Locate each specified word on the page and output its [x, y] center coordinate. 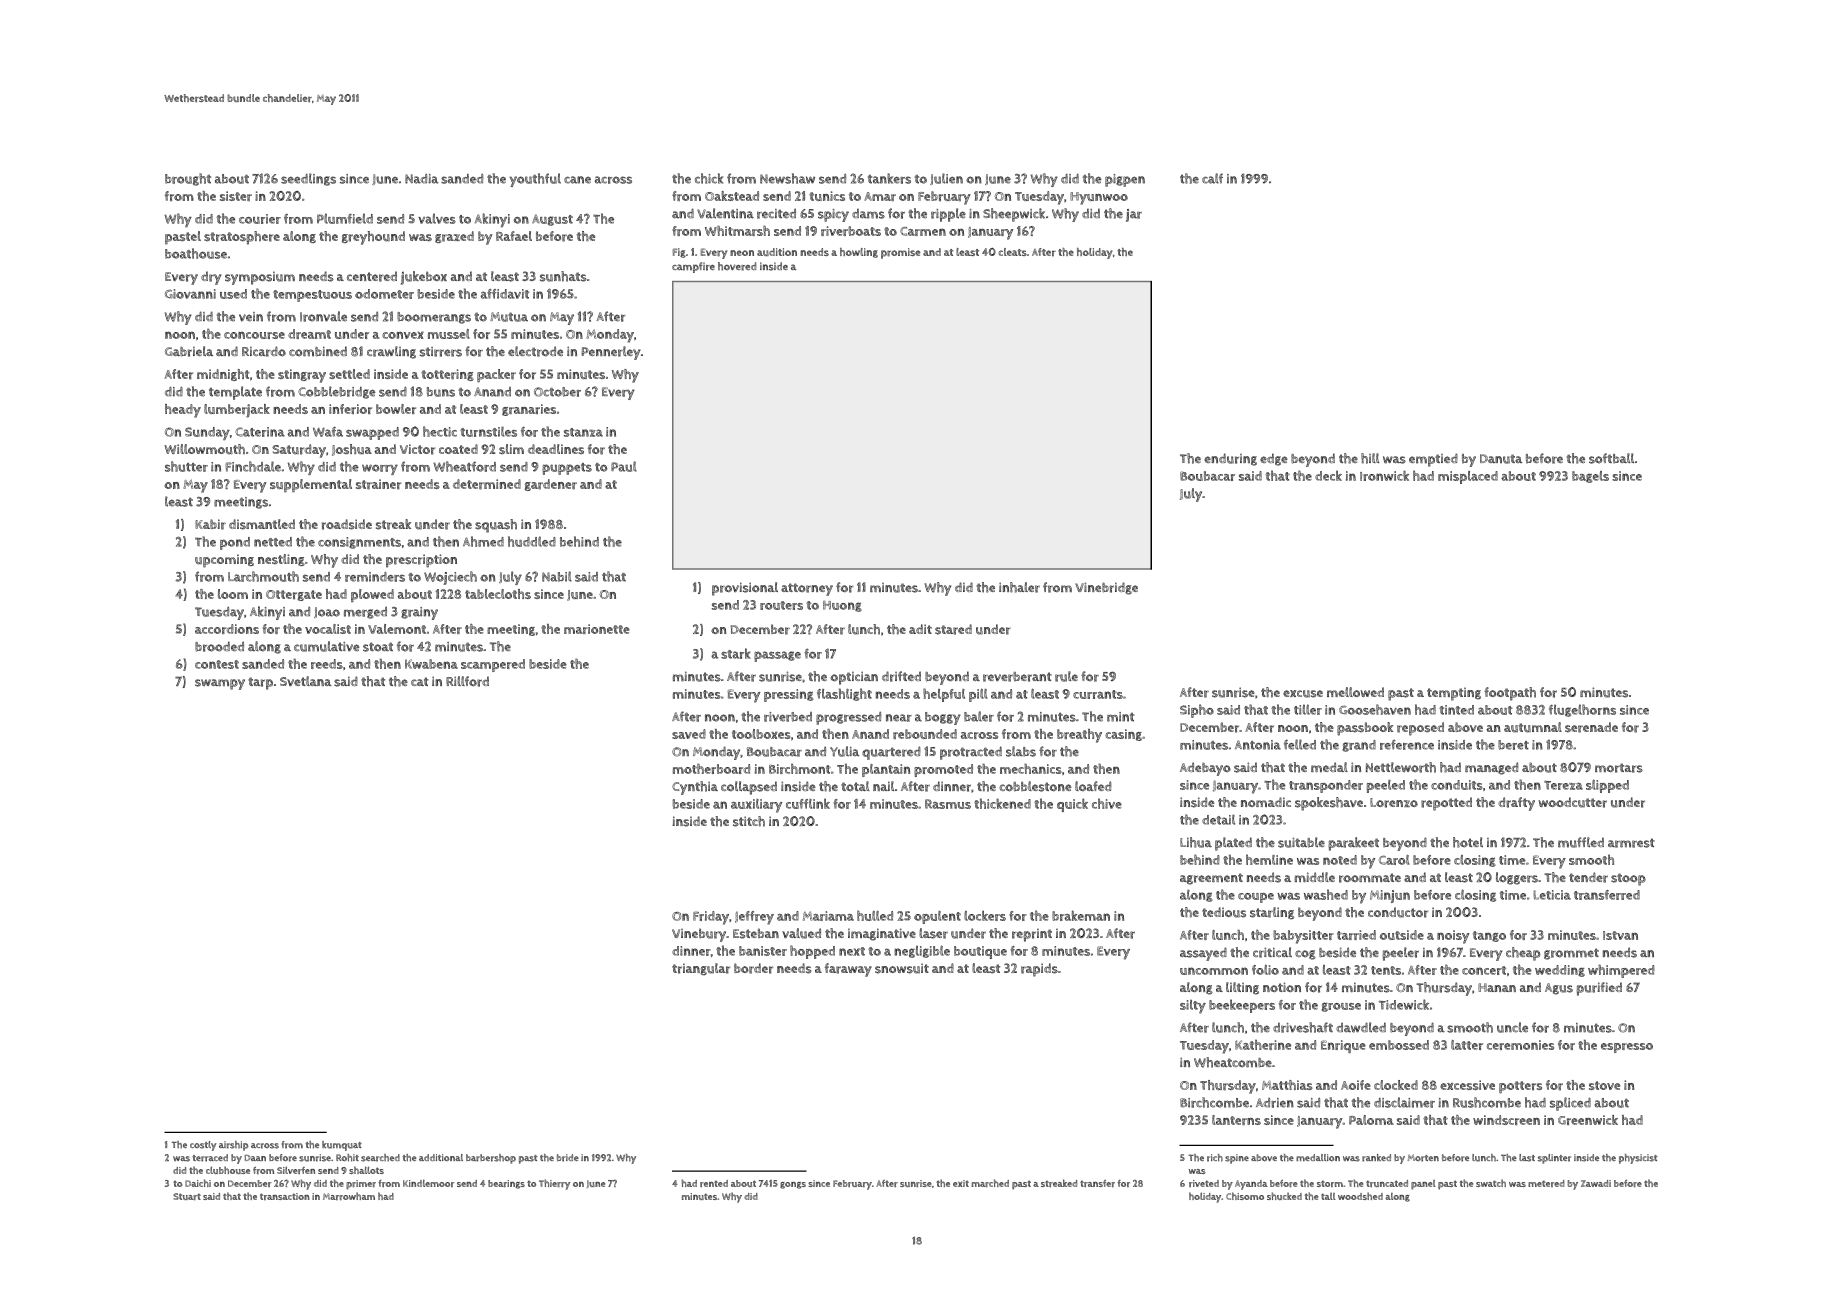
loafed [1093, 786]
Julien [946, 179]
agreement [1211, 879]
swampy [220, 684]
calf [1212, 178]
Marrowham [349, 1196]
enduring [1230, 459]
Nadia [421, 179]
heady [183, 411]
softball [1611, 458]
